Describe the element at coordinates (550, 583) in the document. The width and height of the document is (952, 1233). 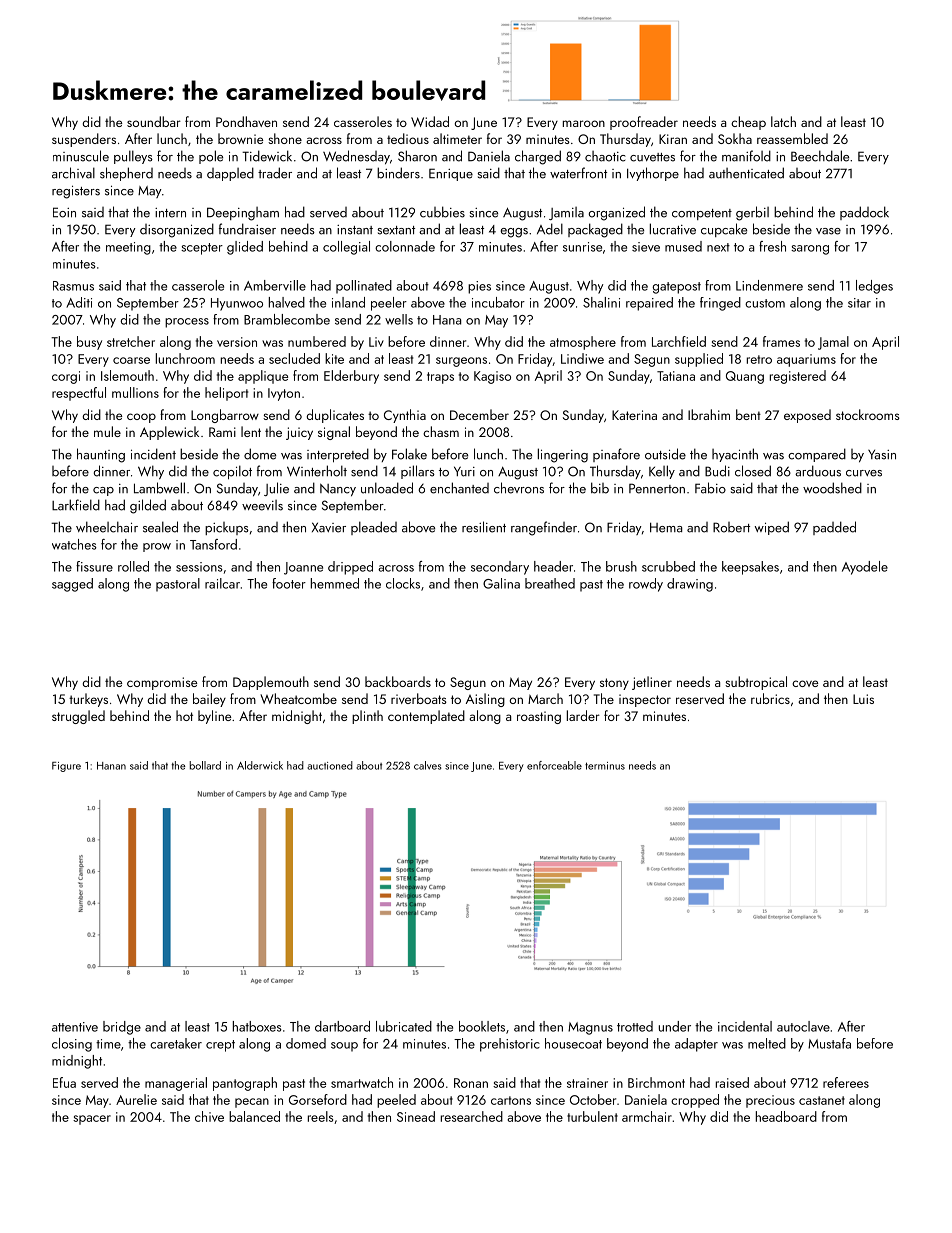
I see `breathed` at that location.
